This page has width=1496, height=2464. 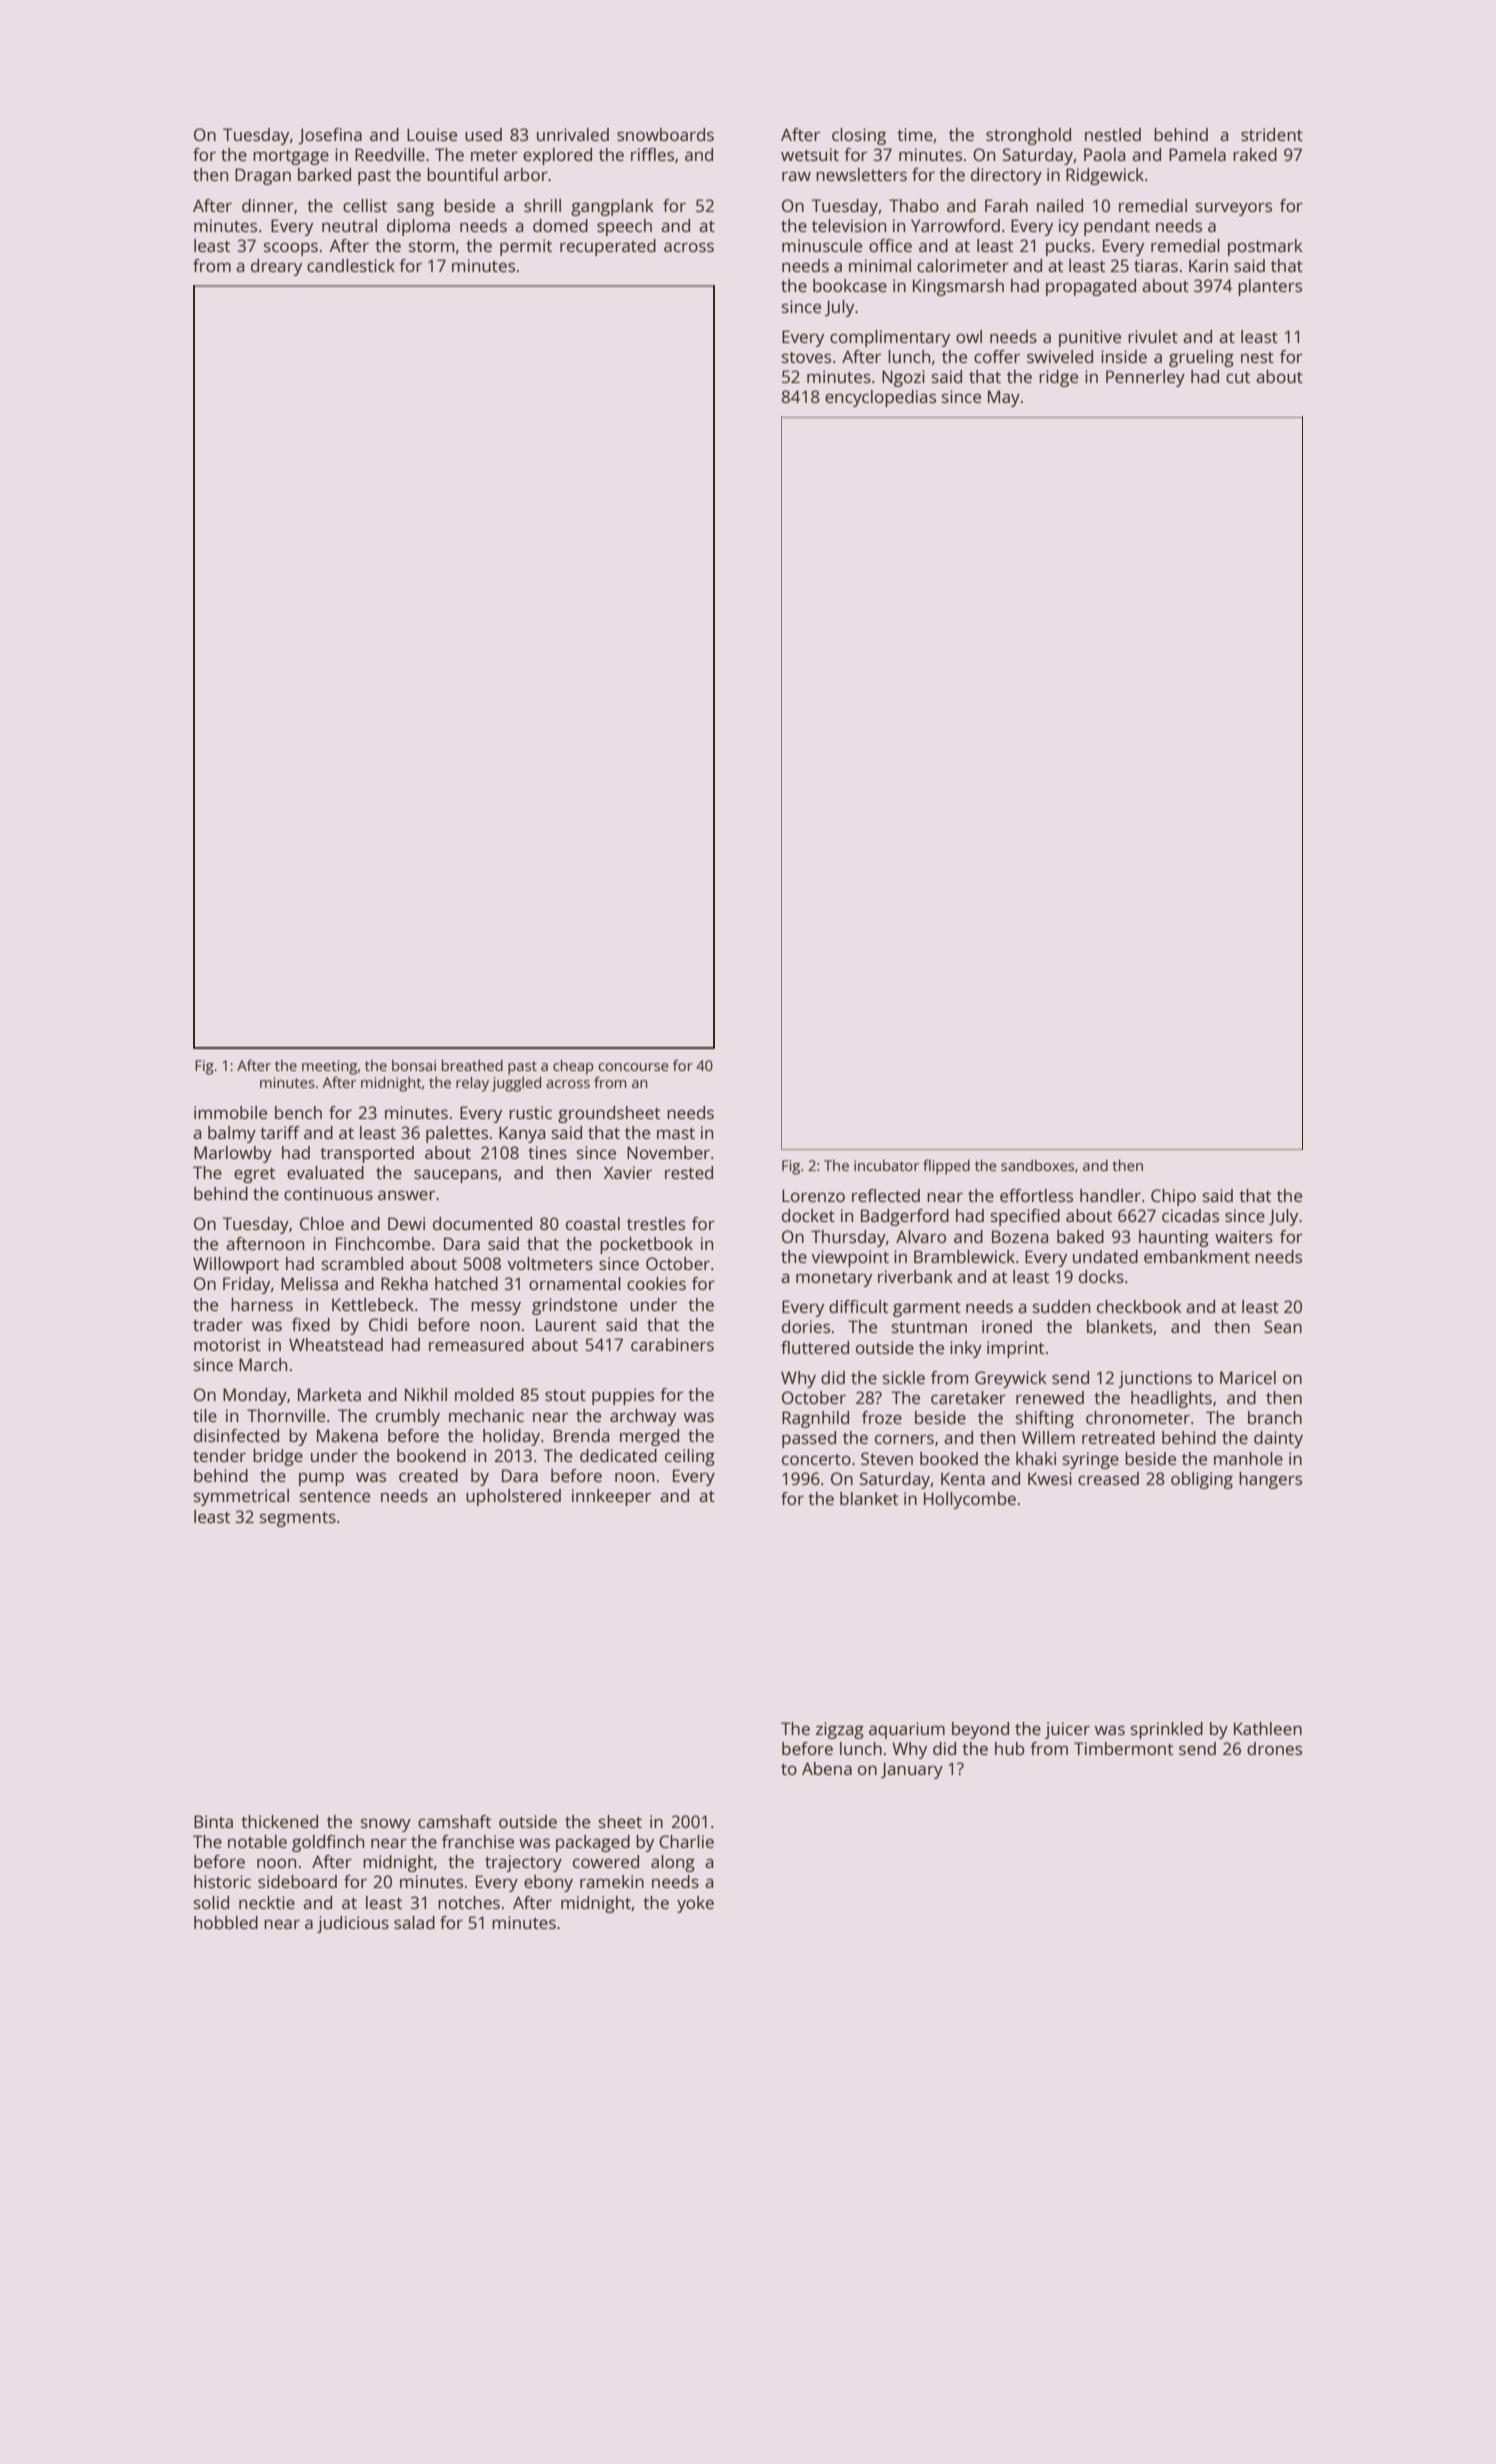 I want to click on sickle, so click(x=904, y=1377).
